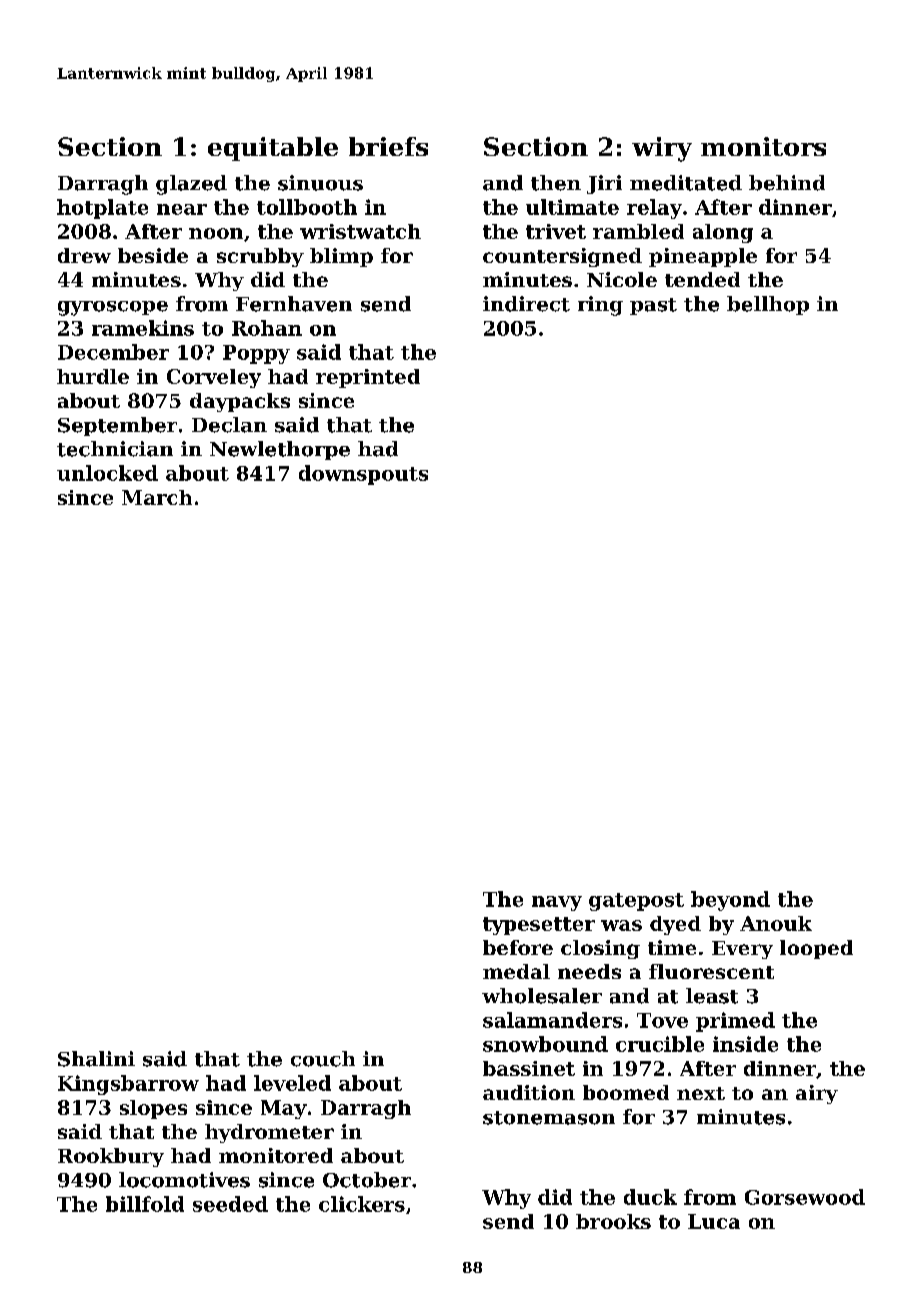 The height and width of the screenshot is (1311, 924). What do you see at coordinates (768, 305) in the screenshot?
I see `bellhop` at bounding box center [768, 305].
